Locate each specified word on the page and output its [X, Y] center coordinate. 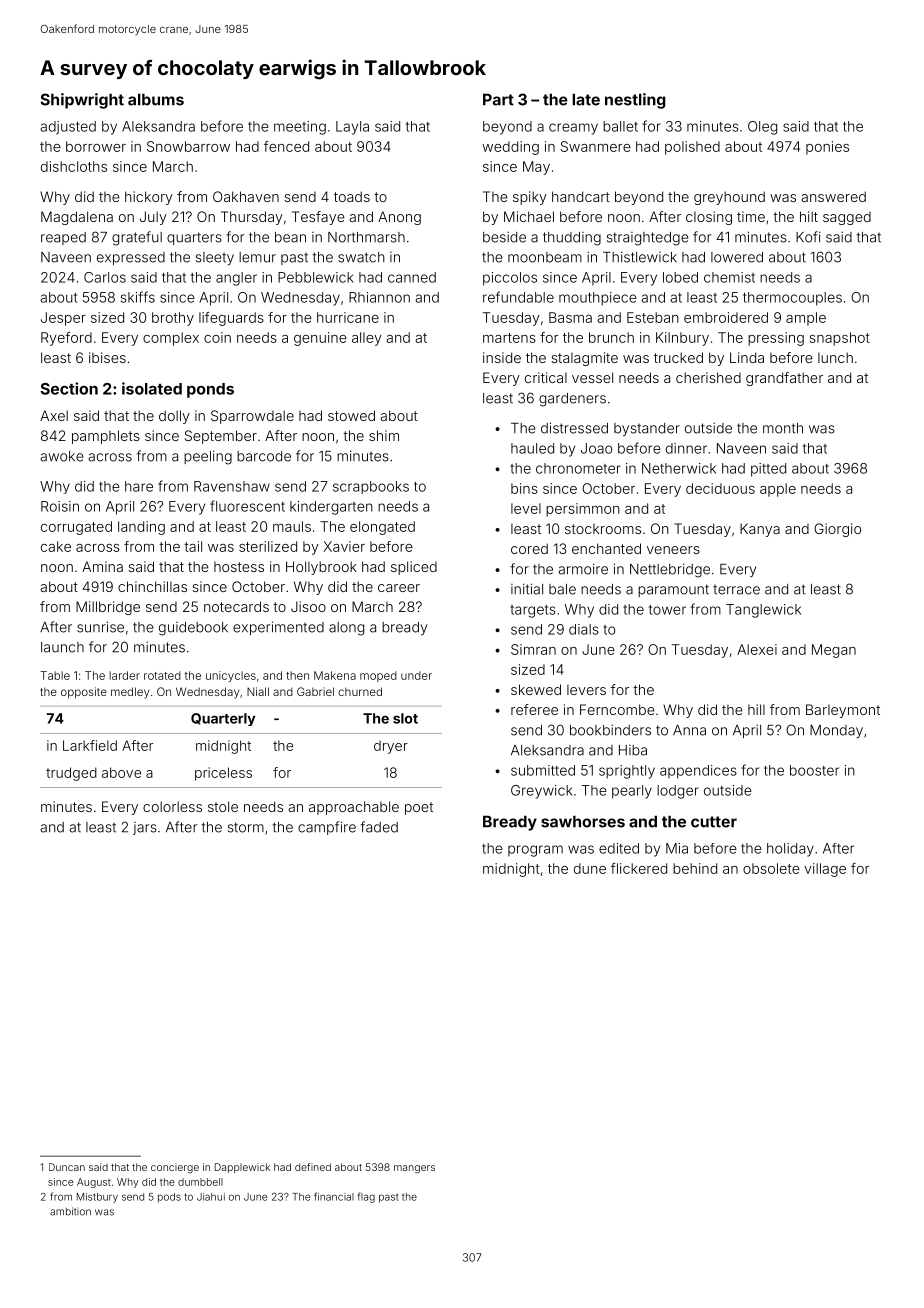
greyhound [729, 198]
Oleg [762, 128]
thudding [572, 239]
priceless [223, 774]
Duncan [67, 1167]
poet [419, 808]
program [535, 851]
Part [498, 99]
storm [246, 827]
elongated [382, 528]
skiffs [138, 297]
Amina [102, 566]
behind [695, 868]
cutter [714, 822]
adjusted [68, 128]
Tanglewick [763, 611]
